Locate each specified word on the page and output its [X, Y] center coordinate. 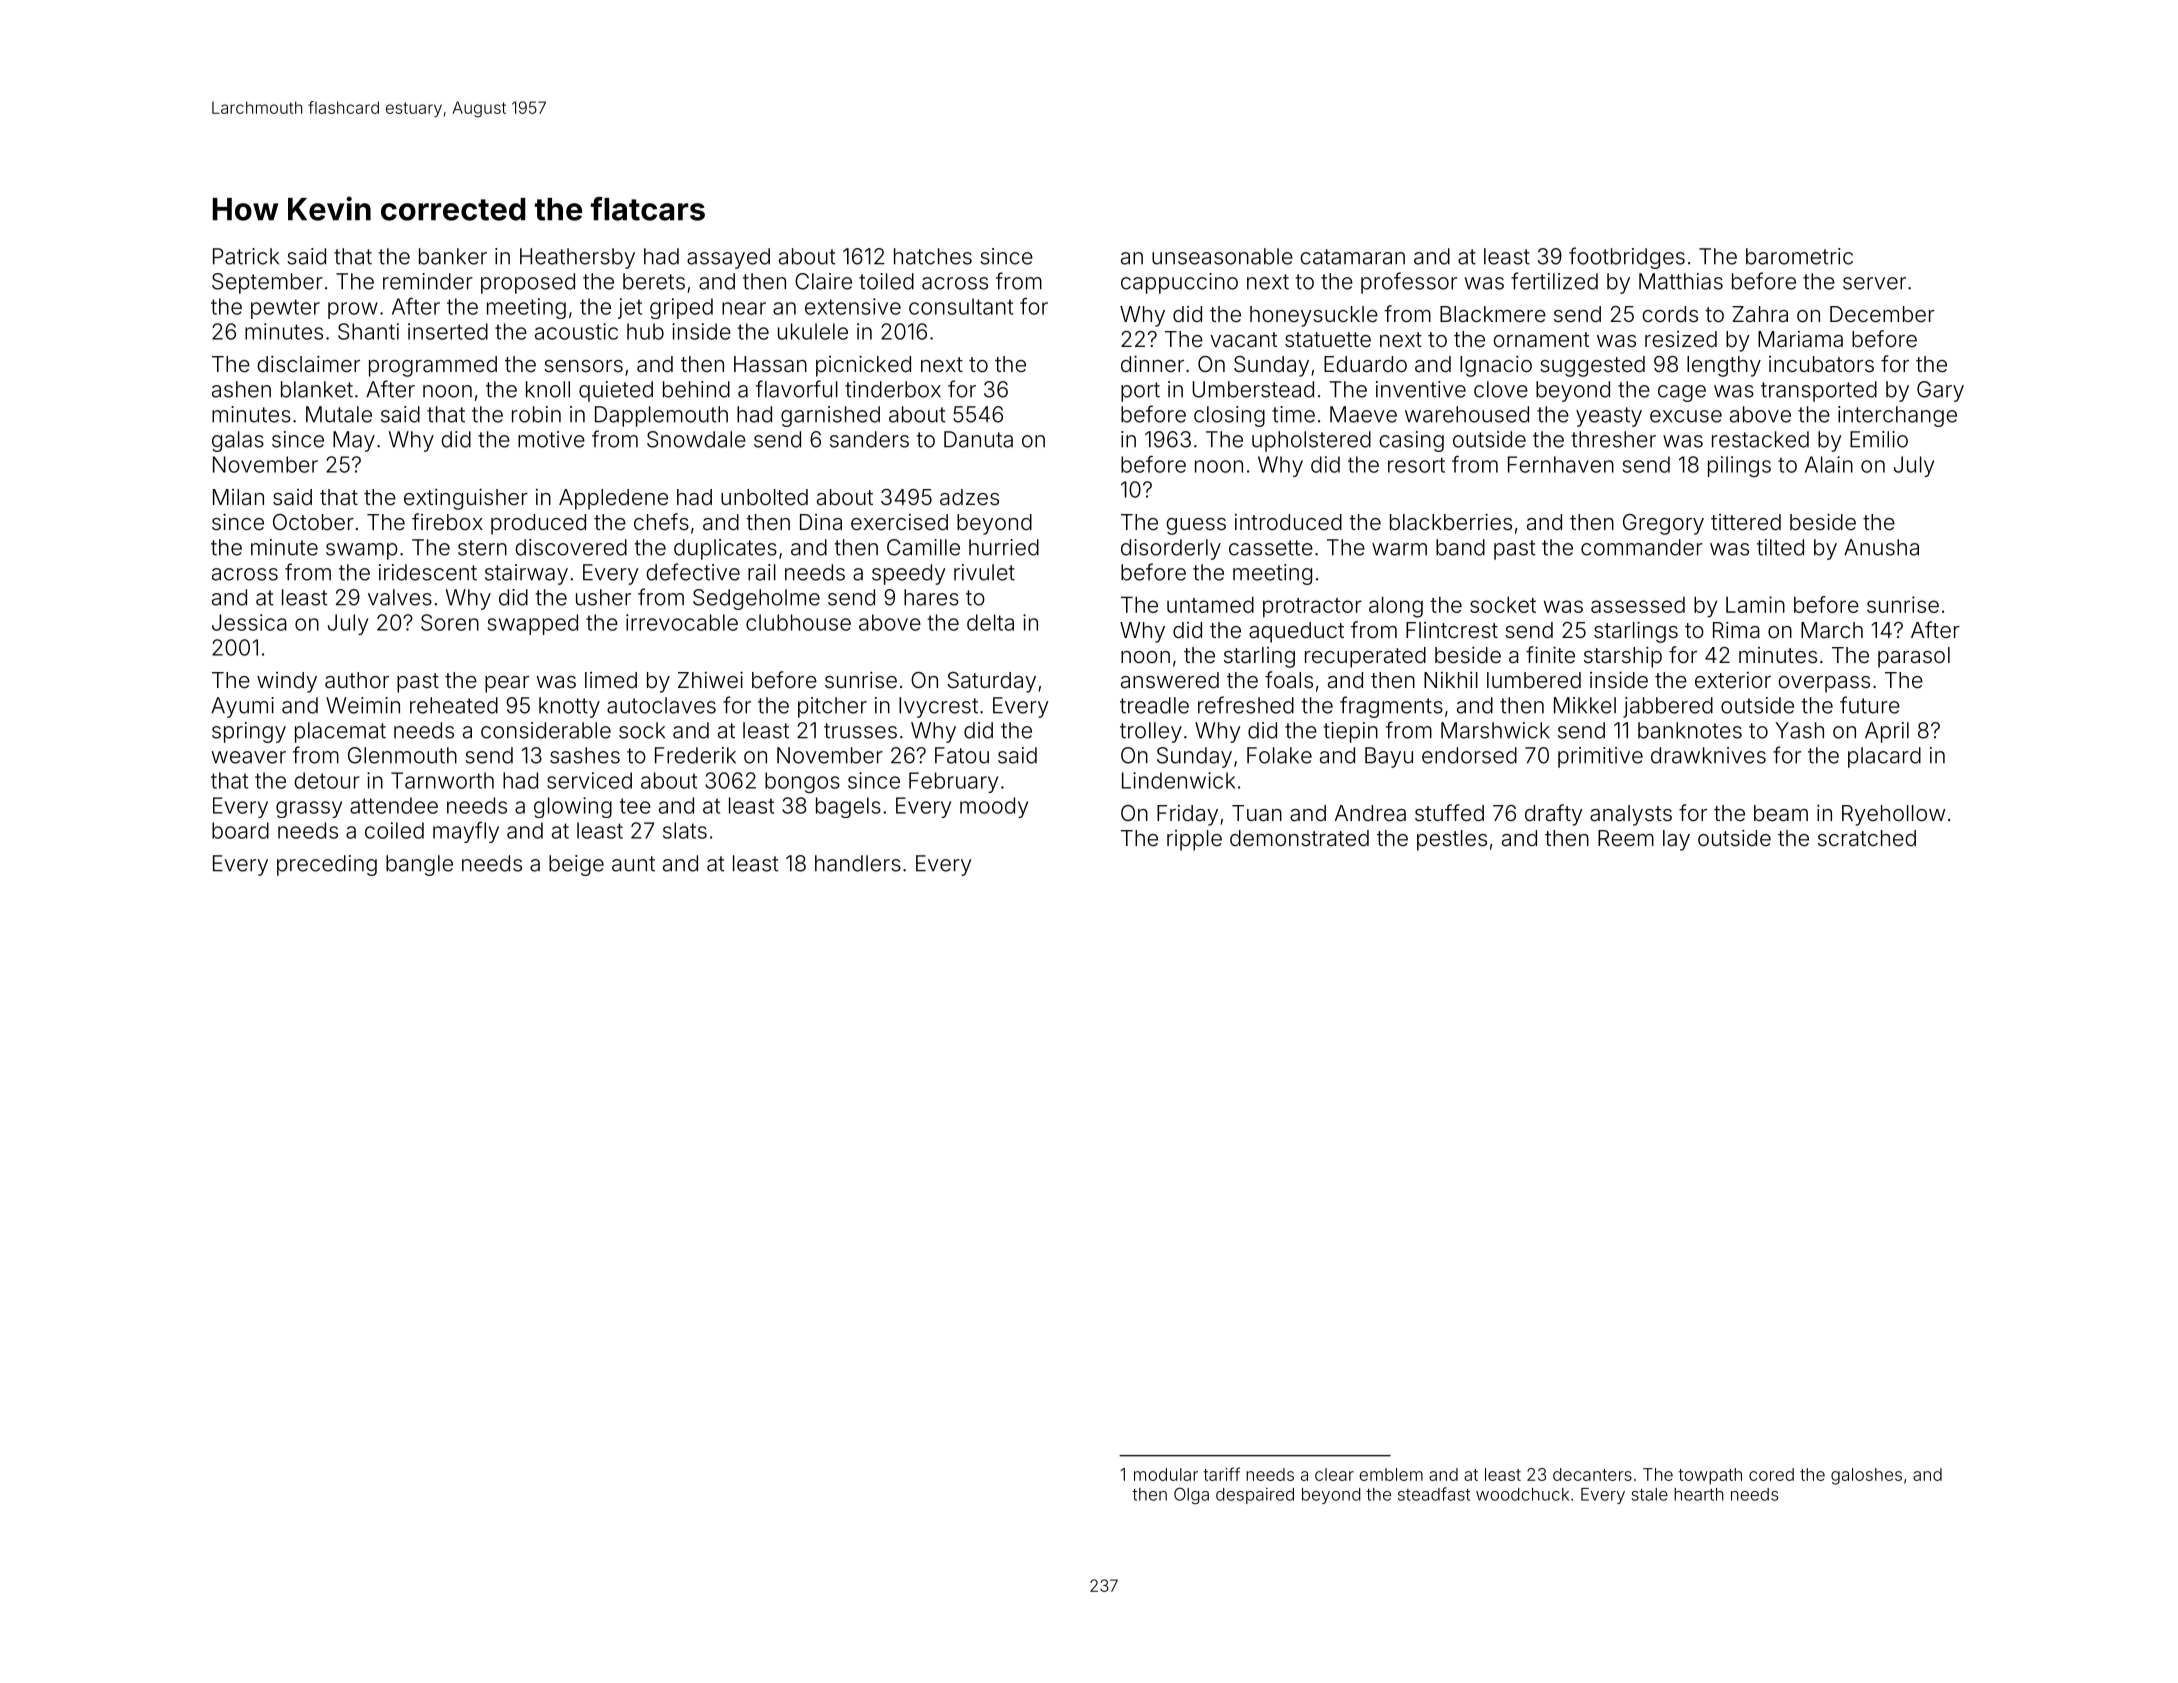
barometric [1799, 256]
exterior [1733, 680]
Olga [1191, 1495]
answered [1170, 680]
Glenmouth [402, 755]
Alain [1829, 464]
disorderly [1171, 549]
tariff [1221, 1474]
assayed [728, 258]
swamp [362, 551]
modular [1166, 1474]
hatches [933, 256]
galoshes [1866, 1476]
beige [576, 865]
